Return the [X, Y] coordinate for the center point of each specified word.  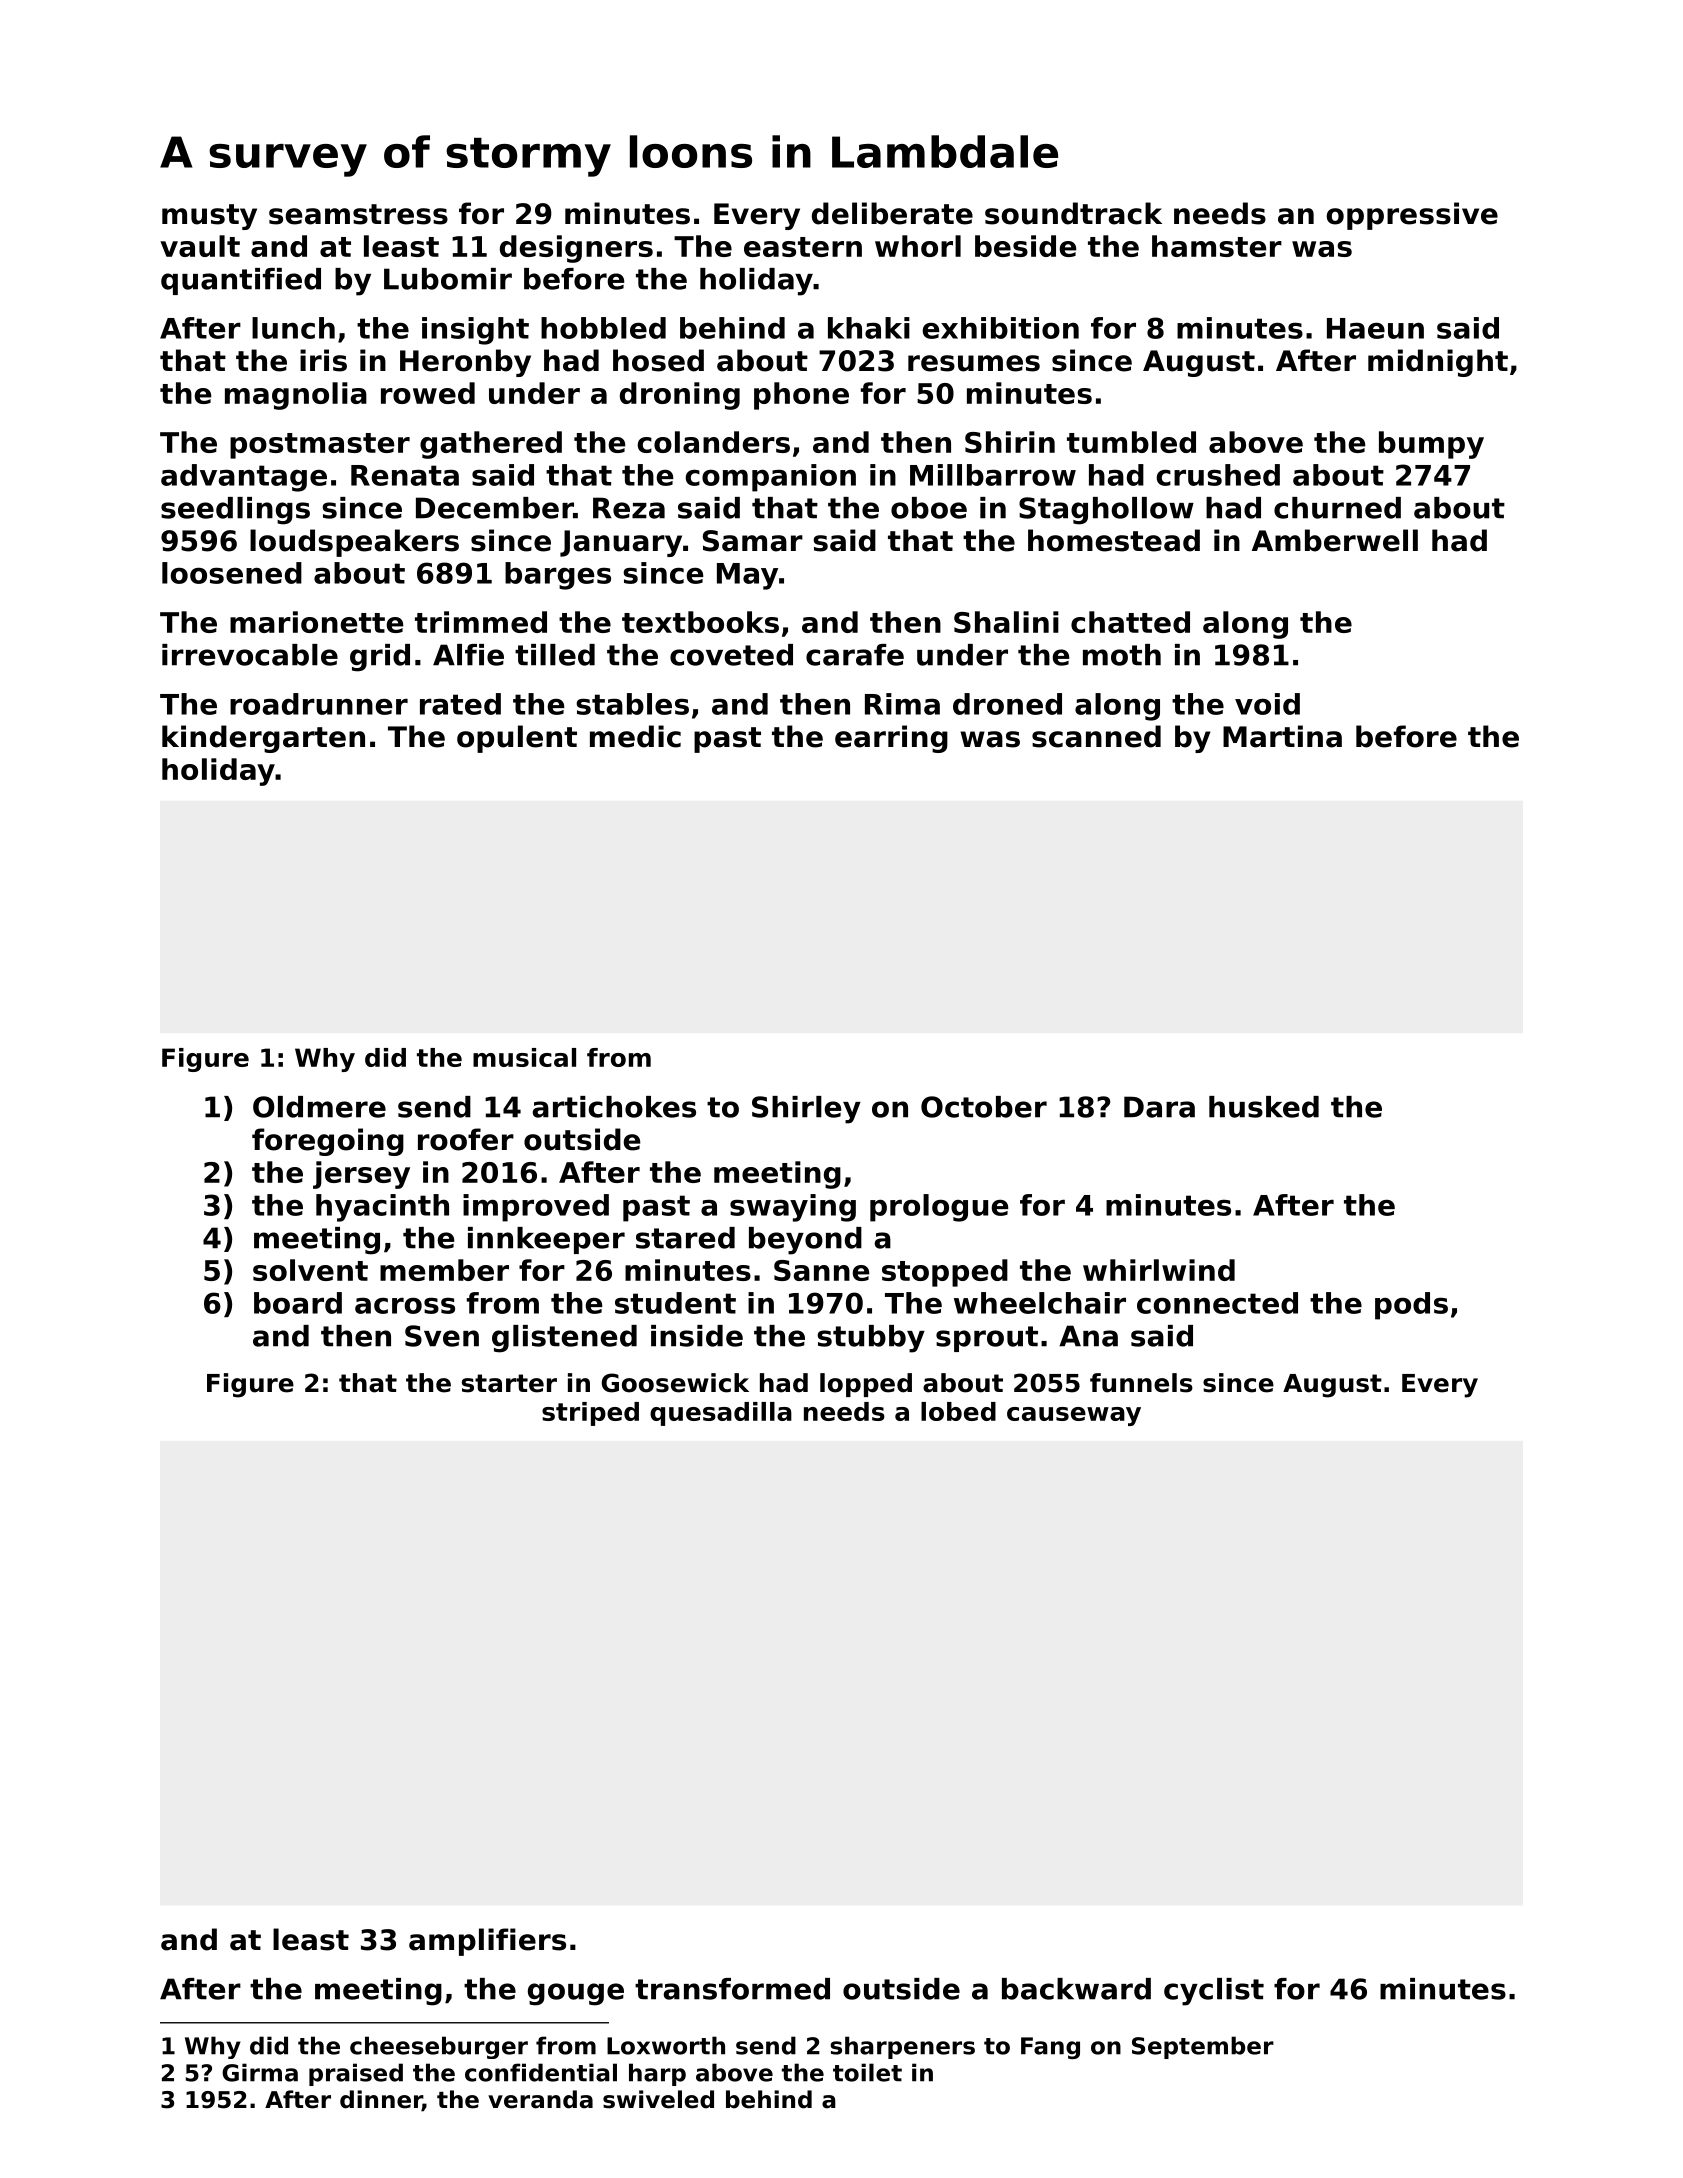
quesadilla [721, 1414]
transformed [732, 1989]
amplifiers [487, 1942]
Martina [1282, 736]
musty [209, 217]
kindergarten [263, 739]
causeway [1074, 1416]
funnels [1141, 1383]
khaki [869, 328]
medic [635, 736]
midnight [1438, 363]
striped [590, 1414]
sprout [987, 1339]
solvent [310, 1270]
